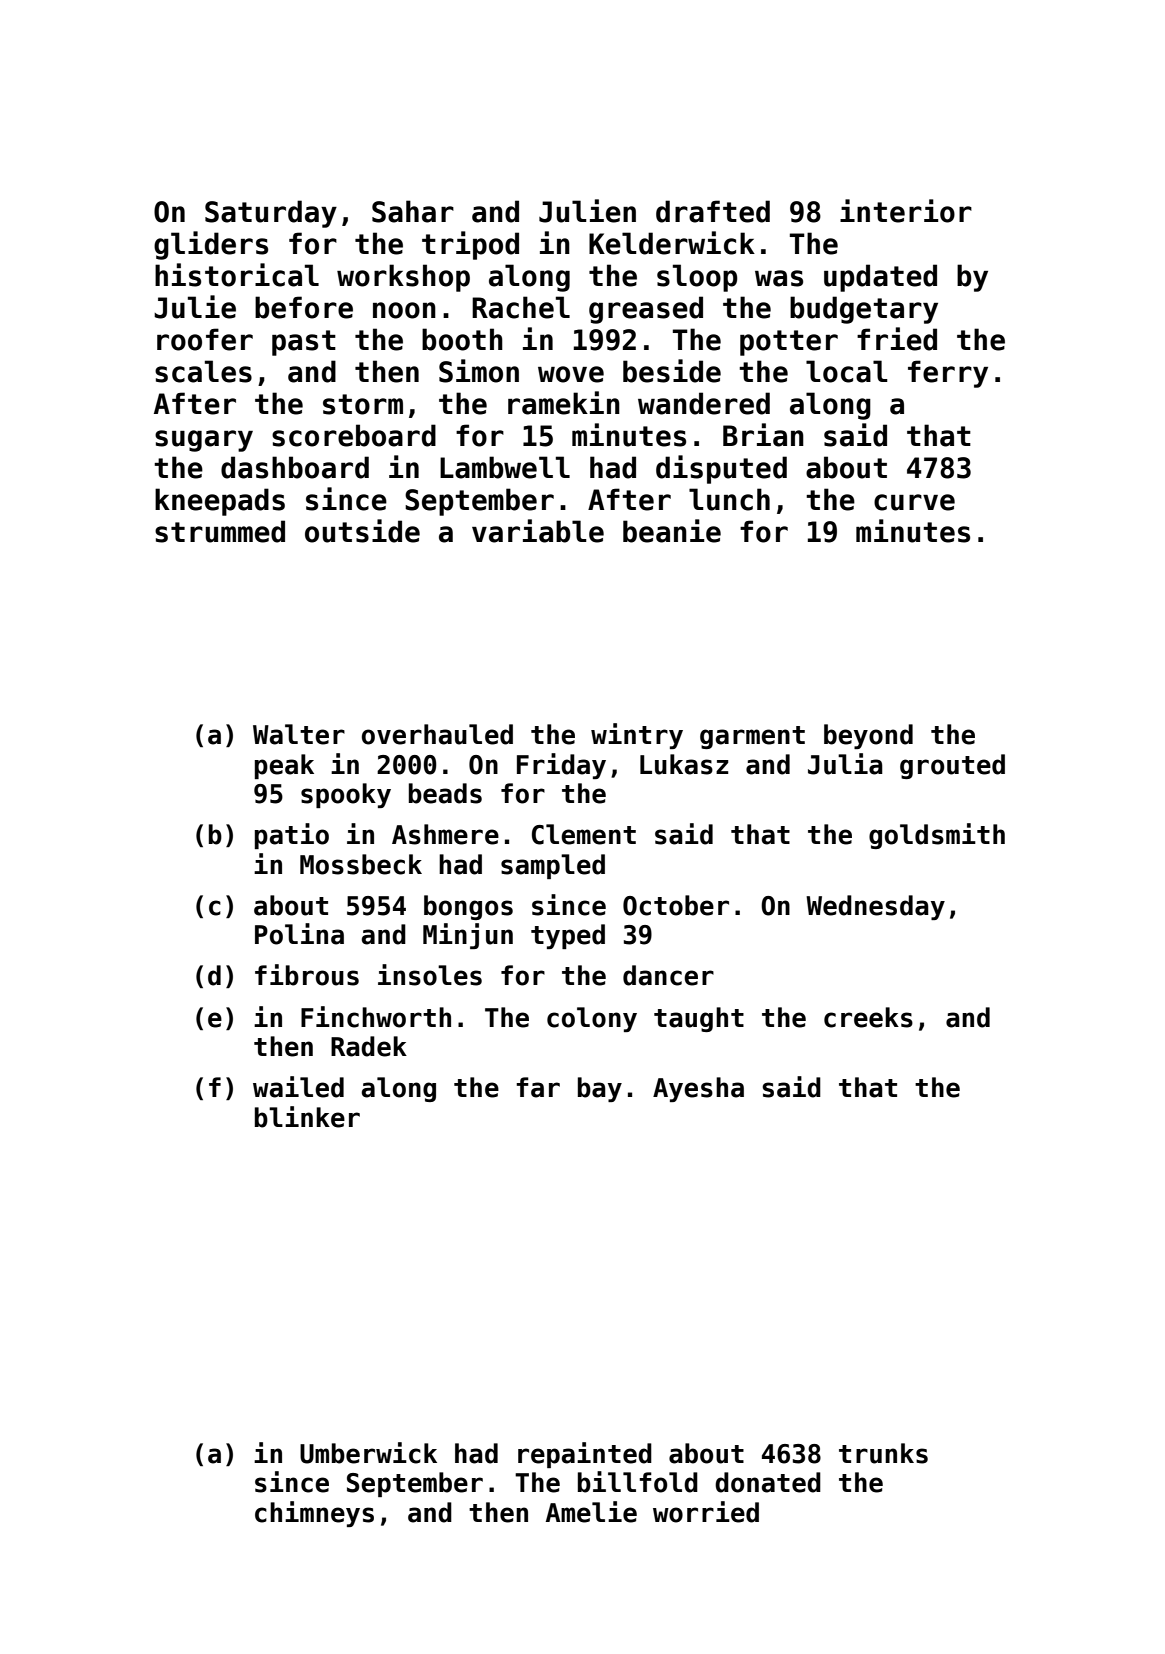  Describe the element at coordinates (307, 975) in the image. I see `fibrous` at that location.
